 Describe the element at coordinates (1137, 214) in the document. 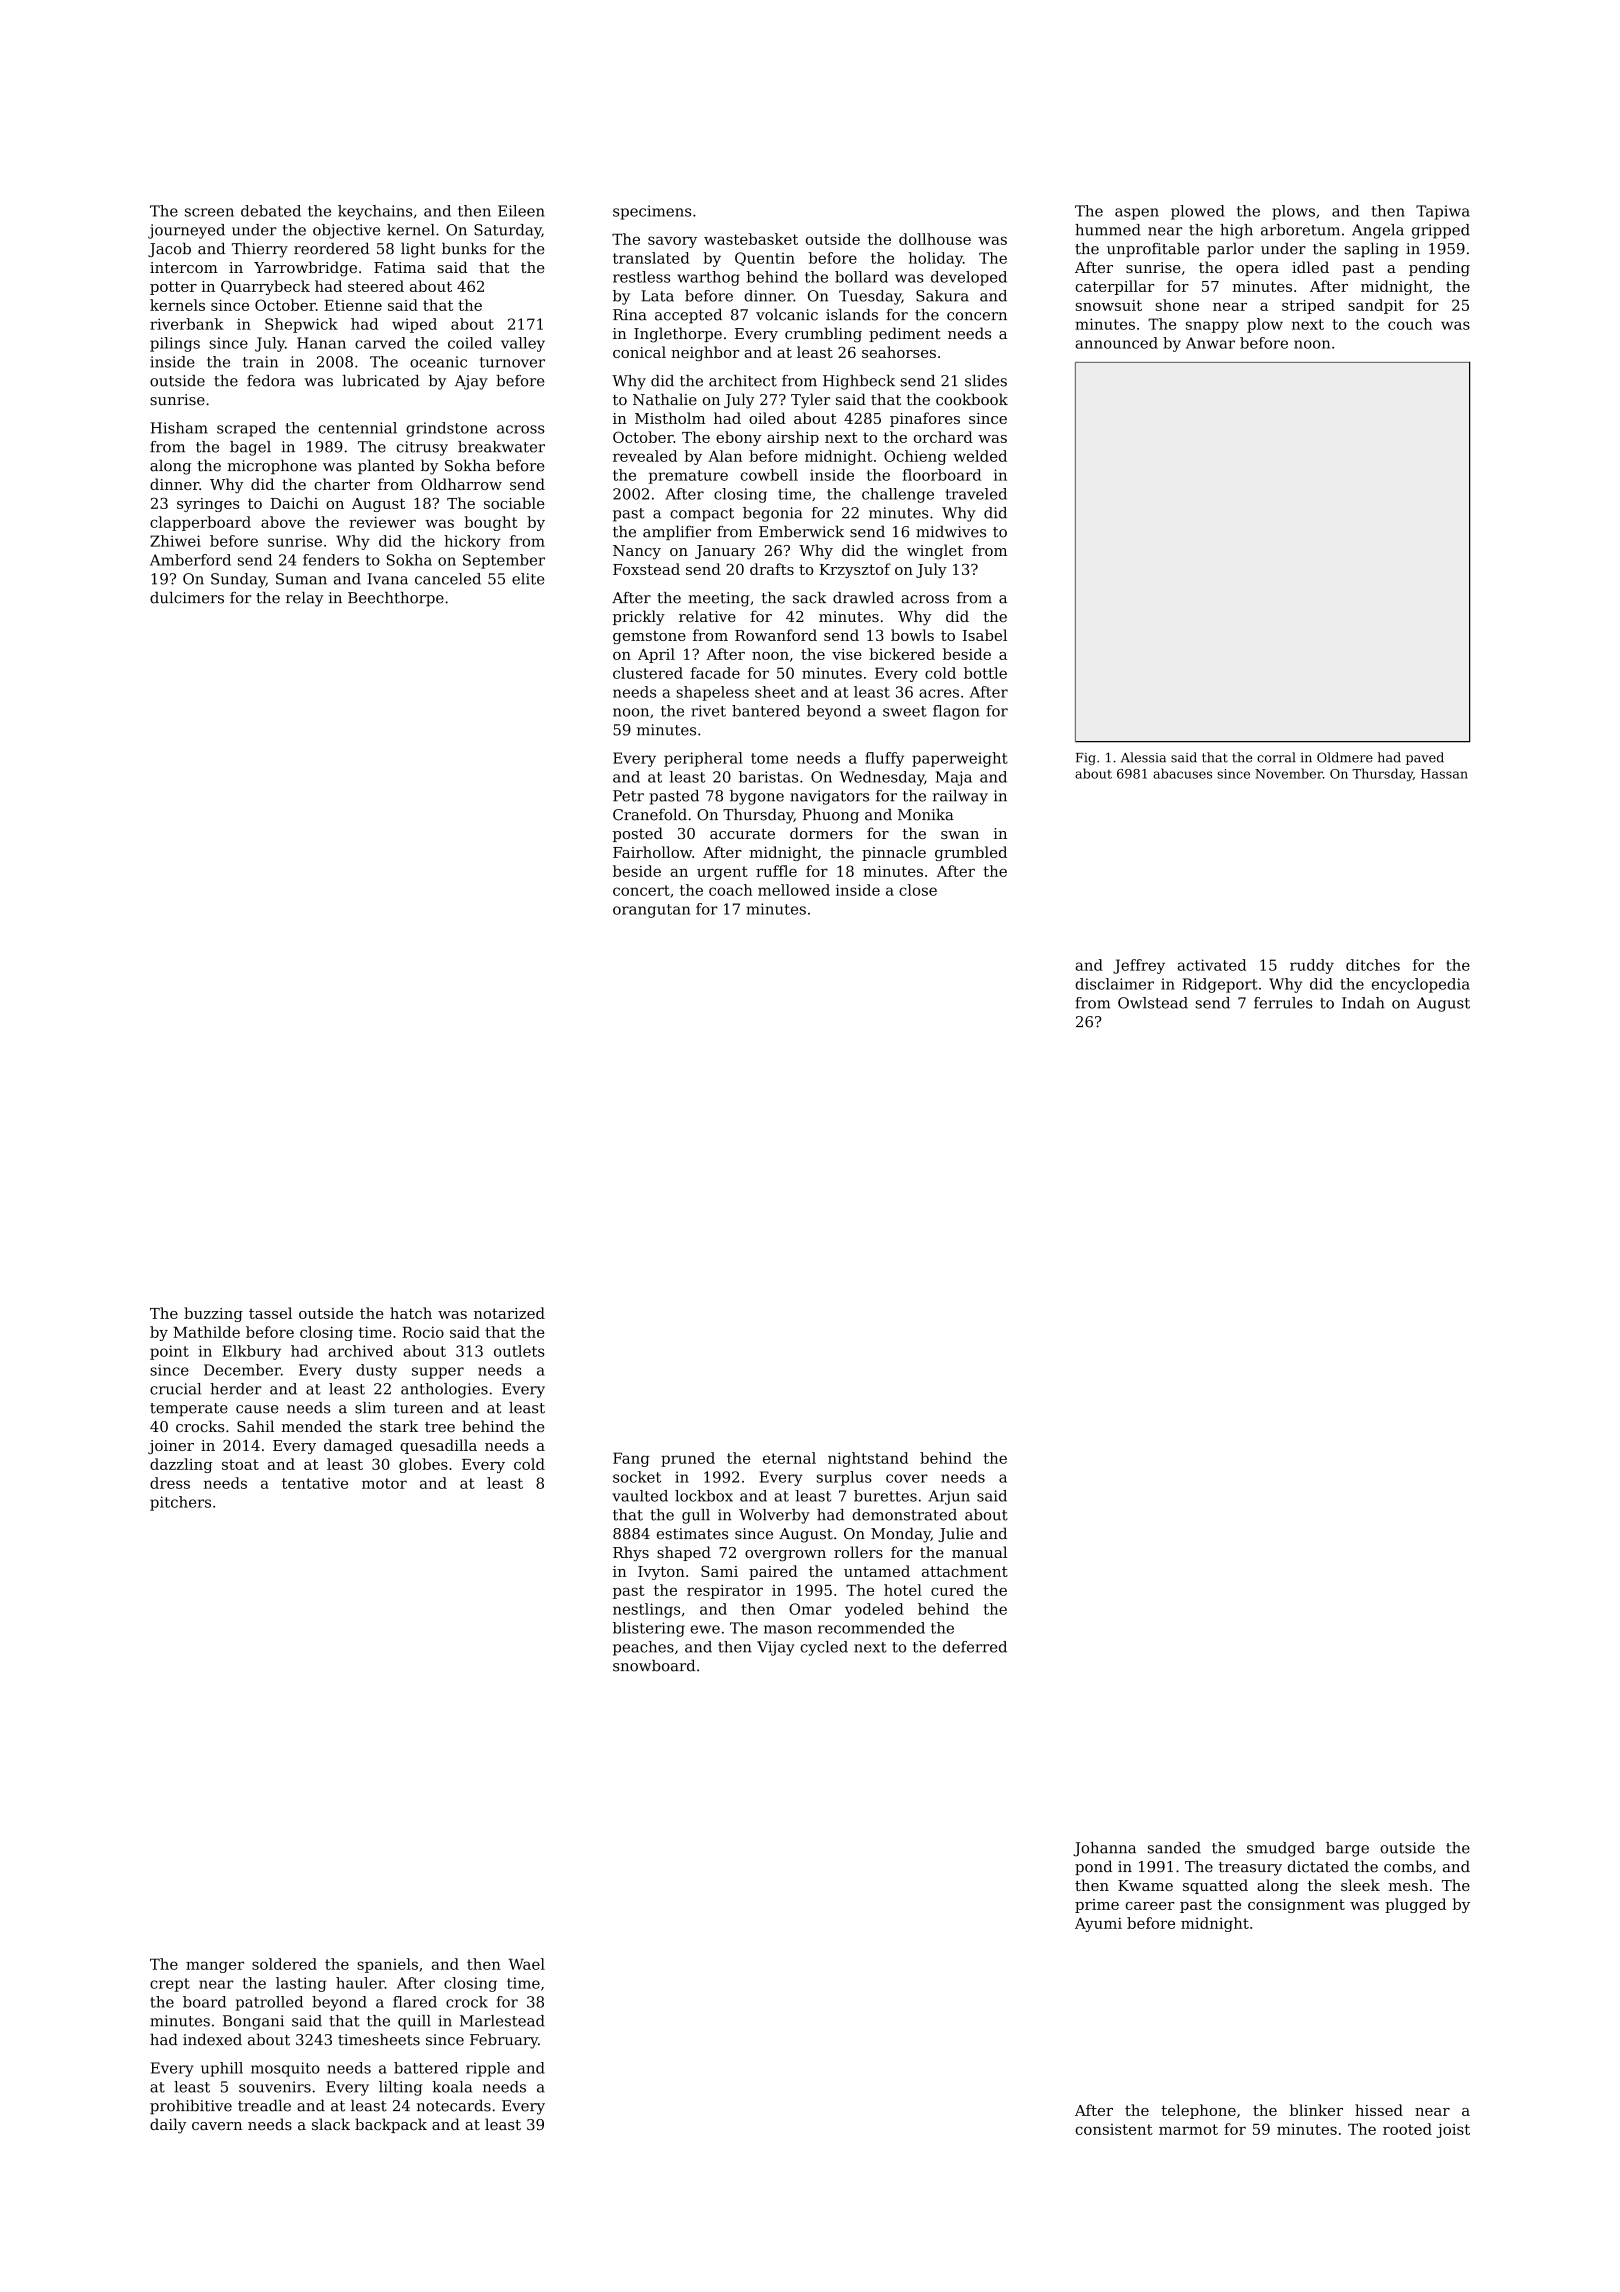

I see `aspen` at that location.
